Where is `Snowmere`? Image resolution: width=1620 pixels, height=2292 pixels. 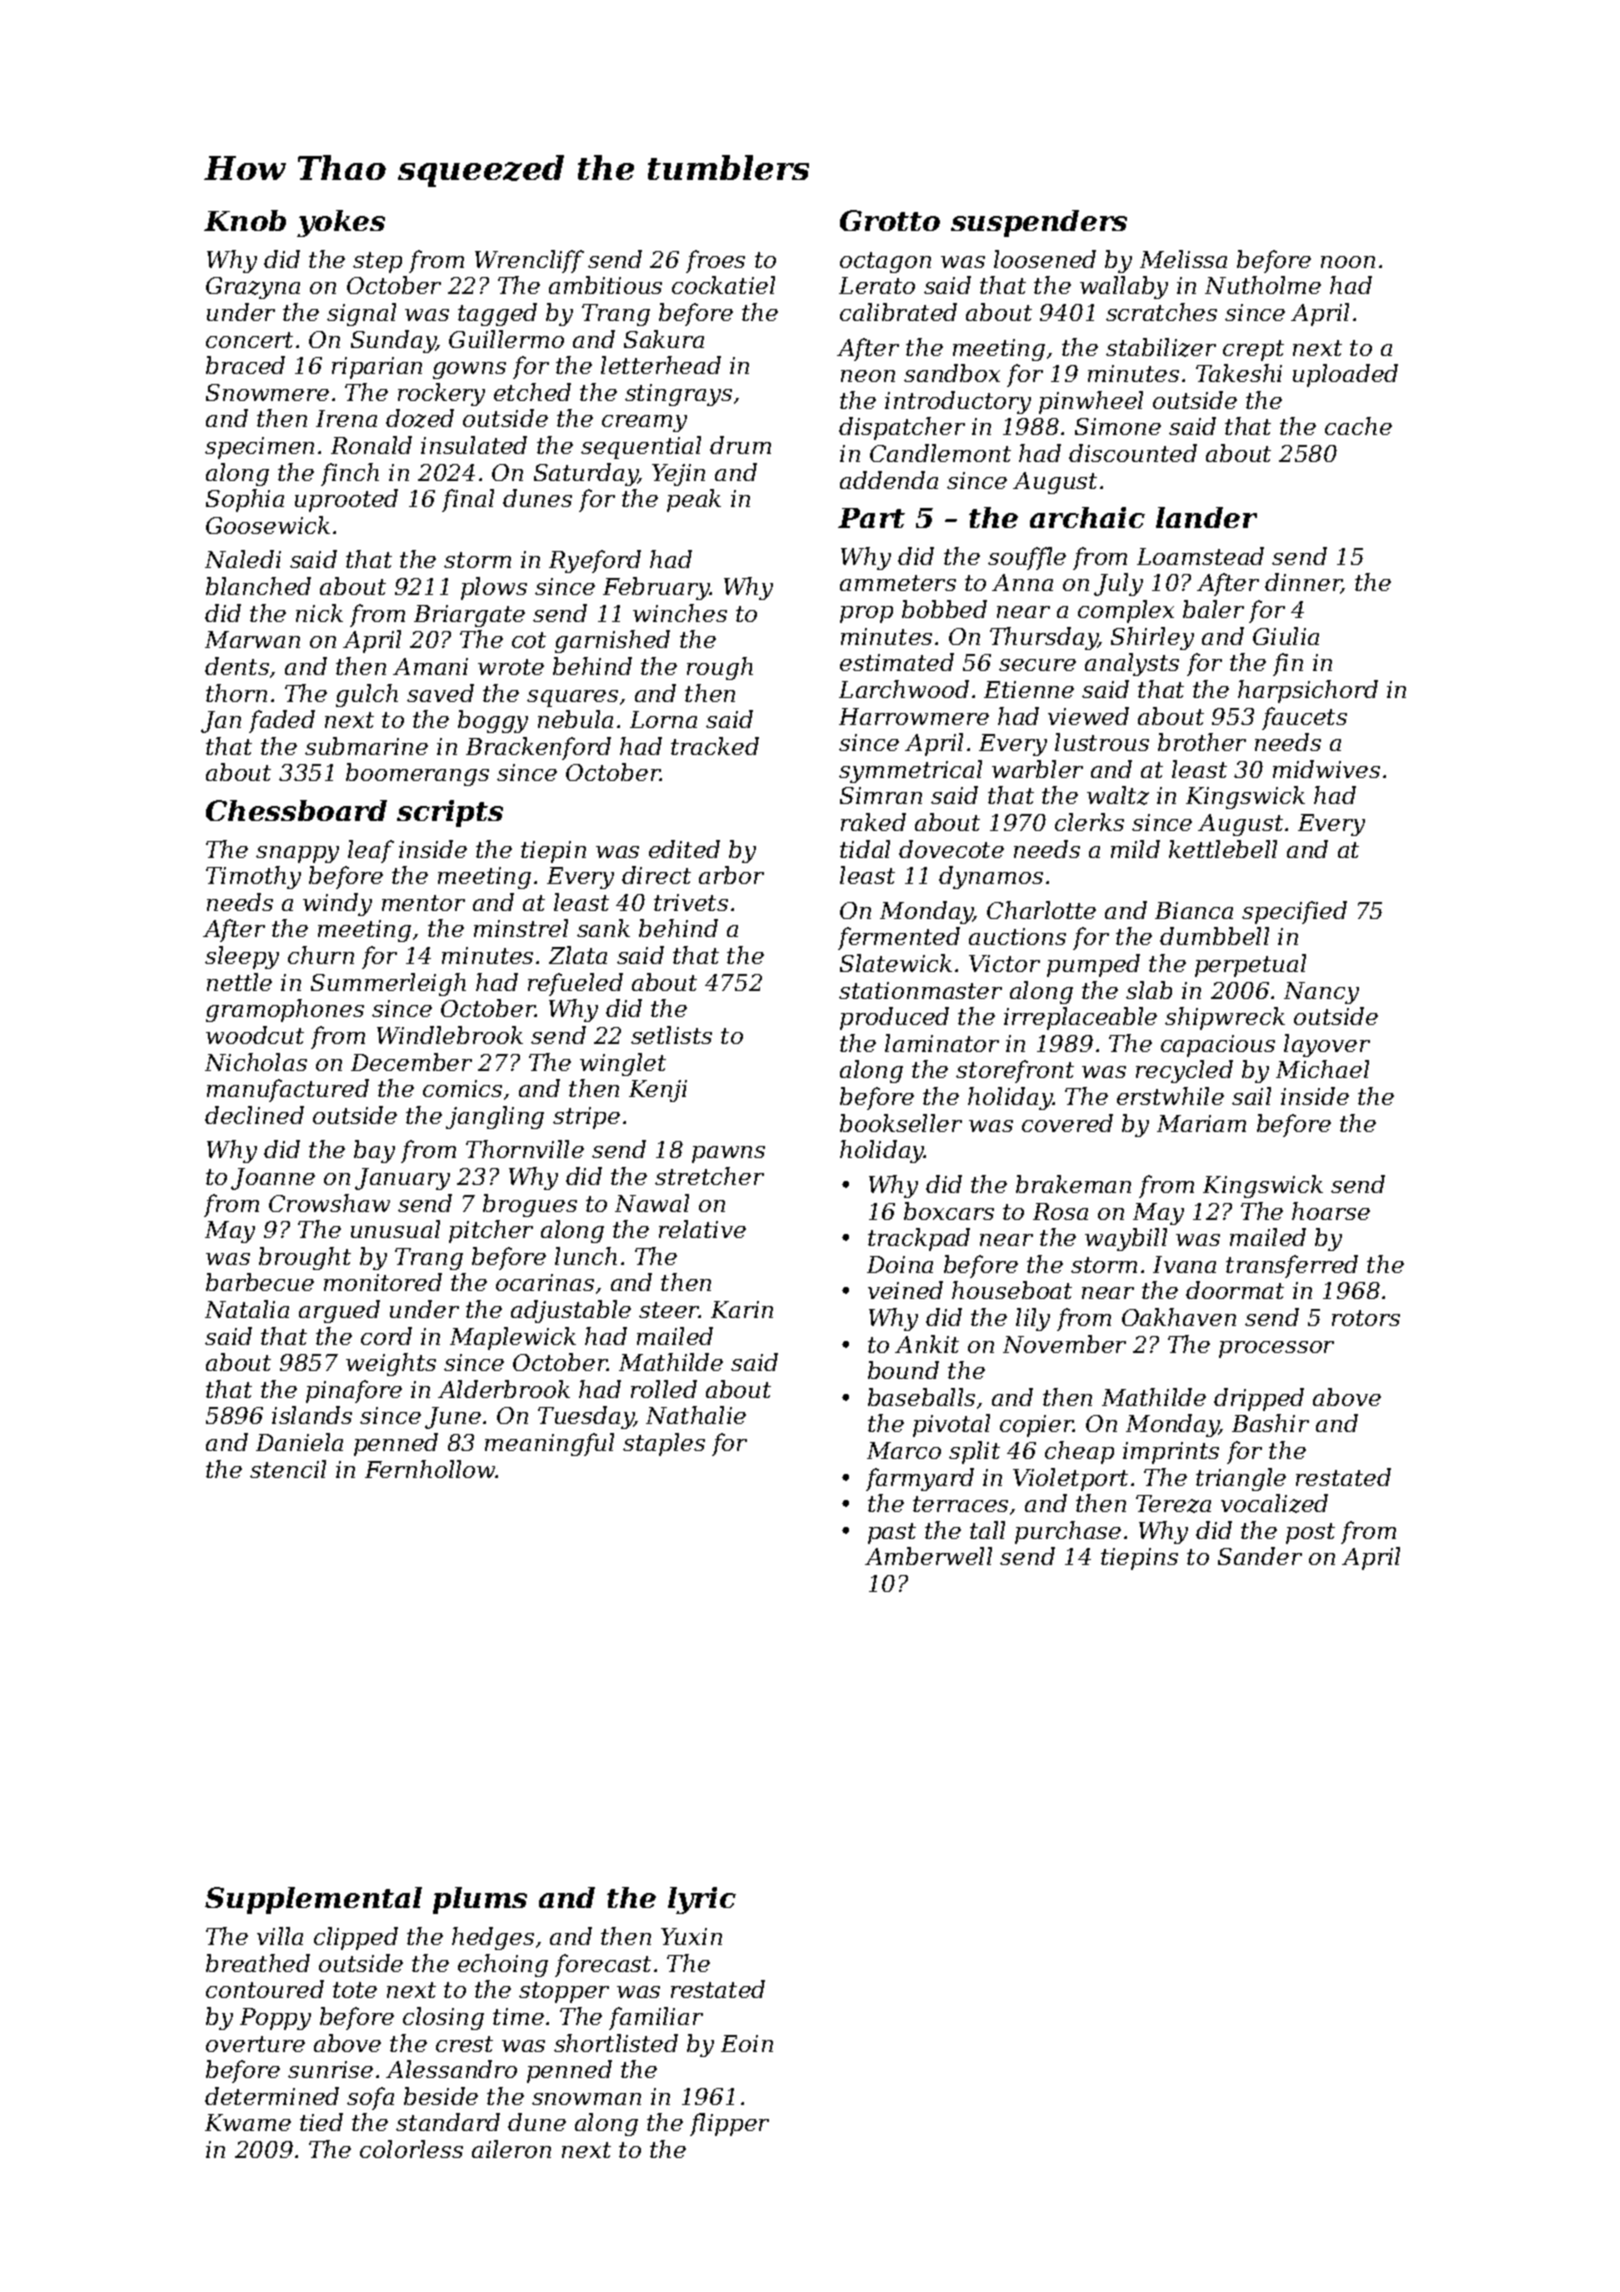
Snowmere is located at coordinates (267, 392).
